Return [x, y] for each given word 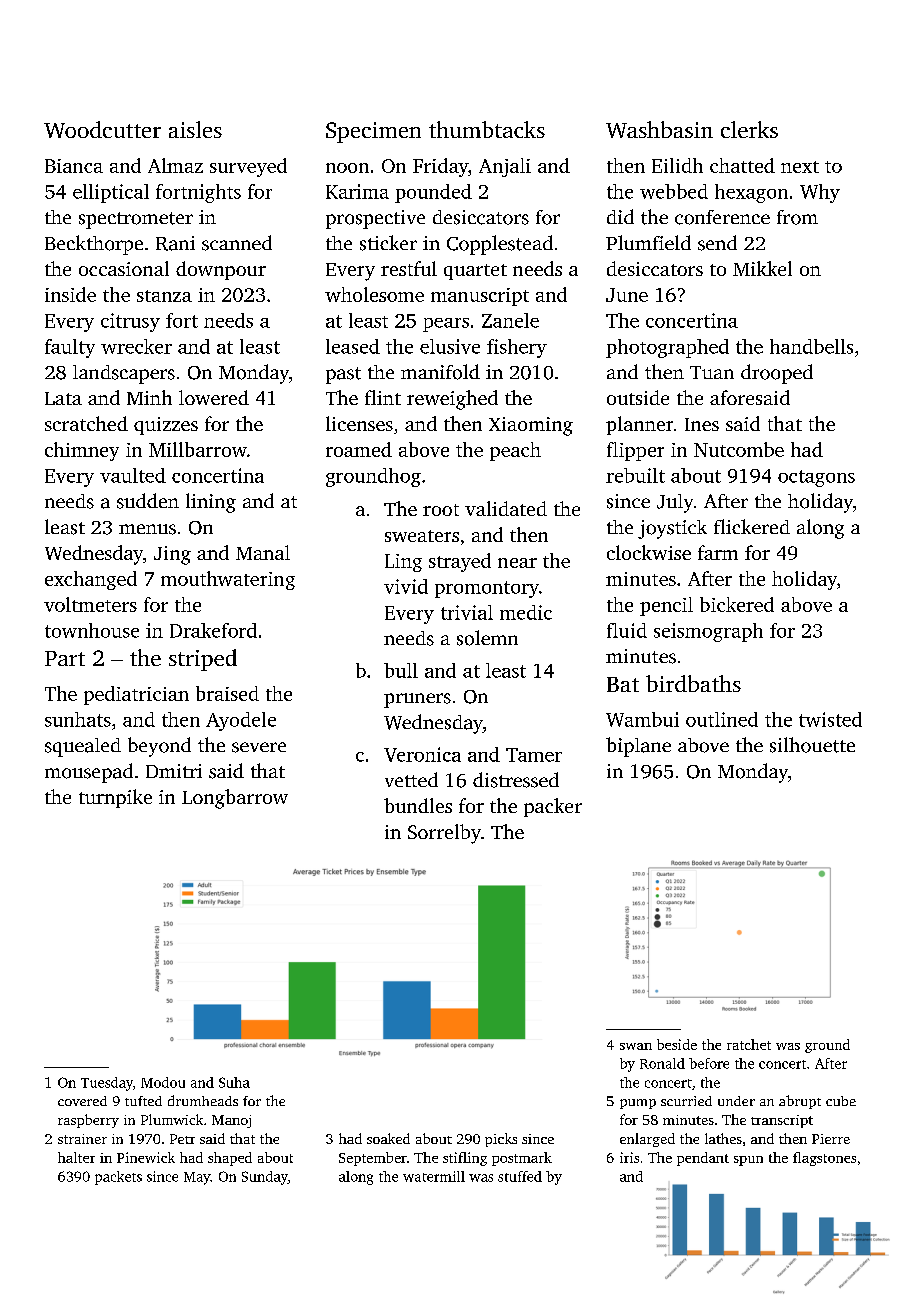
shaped [230, 1159]
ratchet [749, 1044]
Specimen [373, 132]
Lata [63, 398]
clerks [749, 129]
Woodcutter [102, 129]
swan [636, 1046]
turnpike [115, 798]
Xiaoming [531, 426]
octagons [816, 478]
